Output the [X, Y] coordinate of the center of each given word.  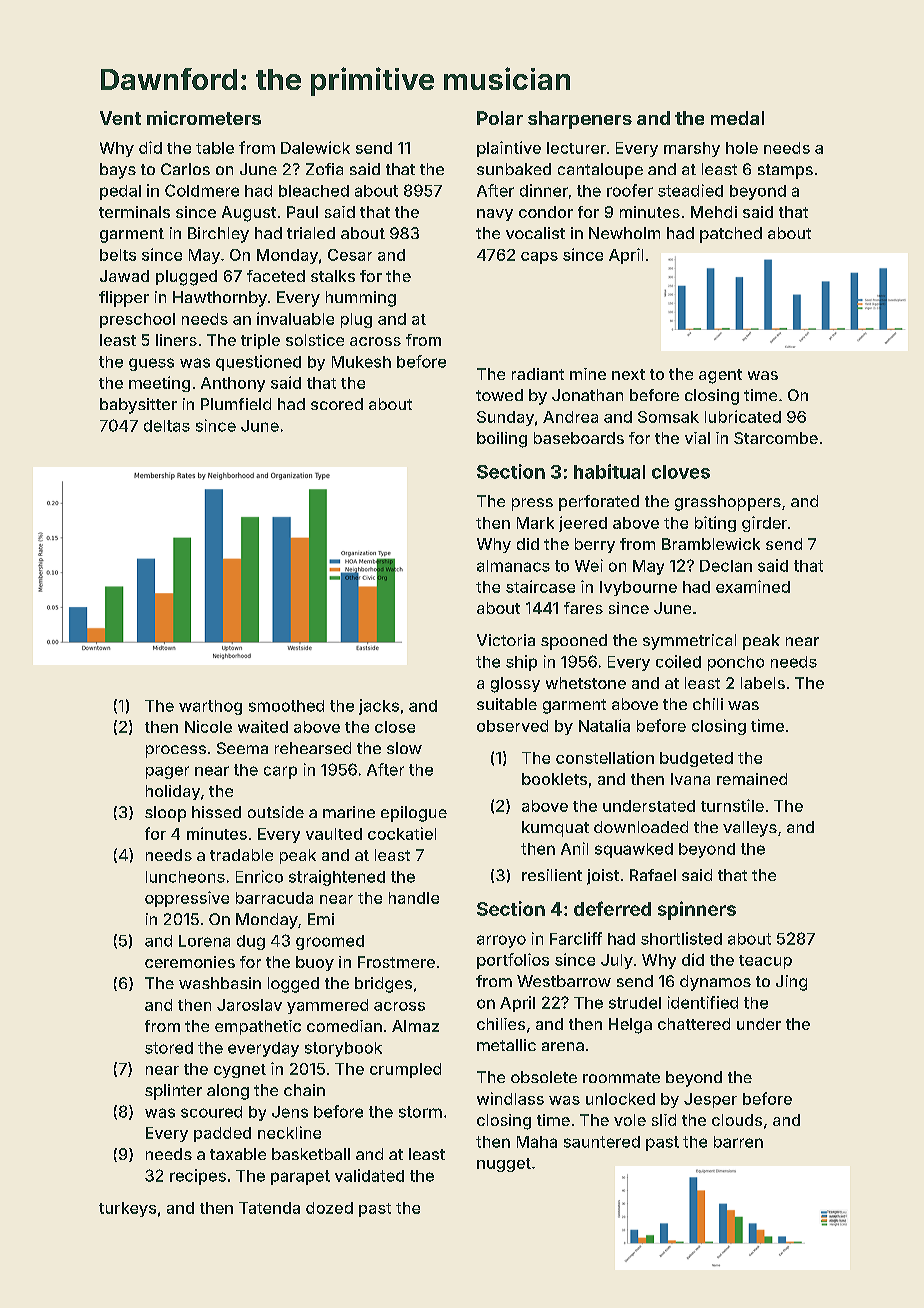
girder [764, 524]
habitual [609, 471]
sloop [165, 814]
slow [404, 748]
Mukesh [361, 362]
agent [720, 376]
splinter [173, 1092]
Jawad [124, 276]
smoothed [286, 706]
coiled [678, 661]
